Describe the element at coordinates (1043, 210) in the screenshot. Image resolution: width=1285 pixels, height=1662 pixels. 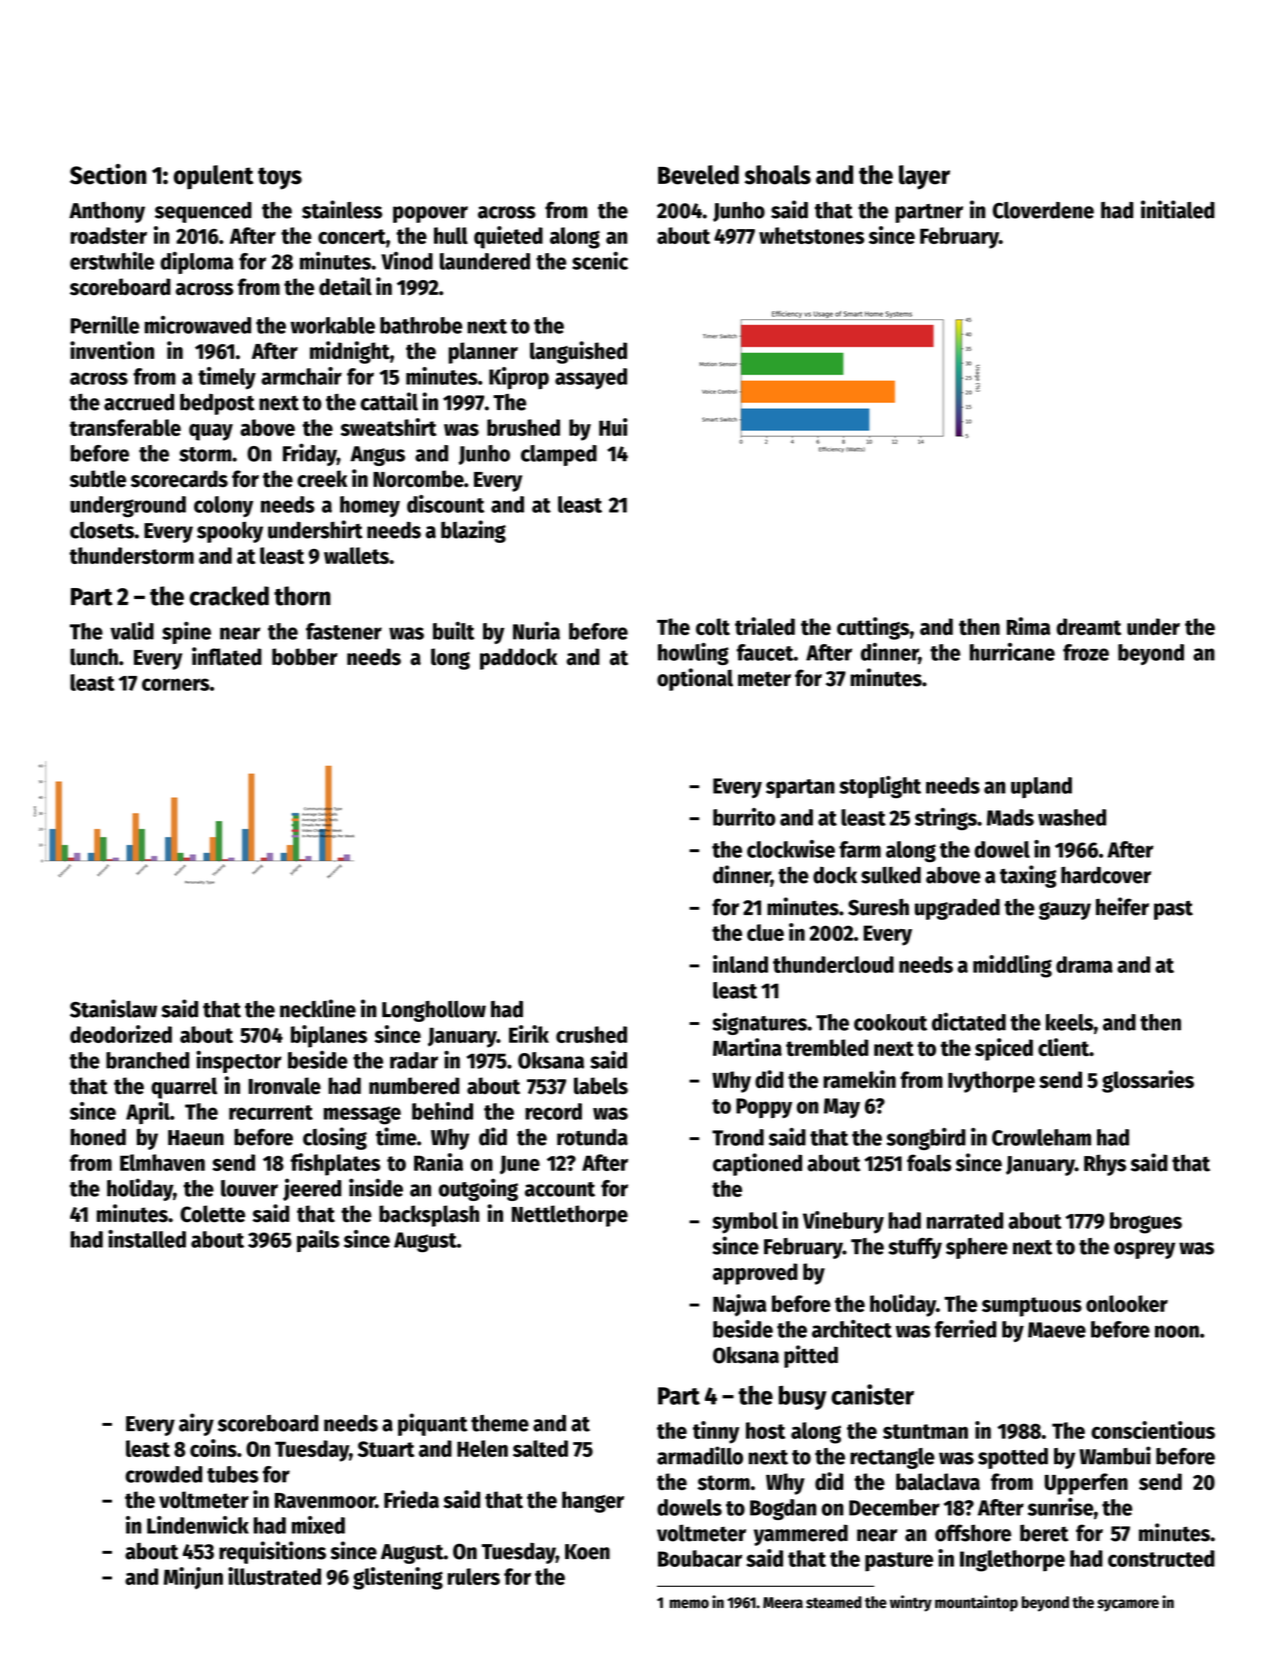
I see `Cloverdene` at that location.
